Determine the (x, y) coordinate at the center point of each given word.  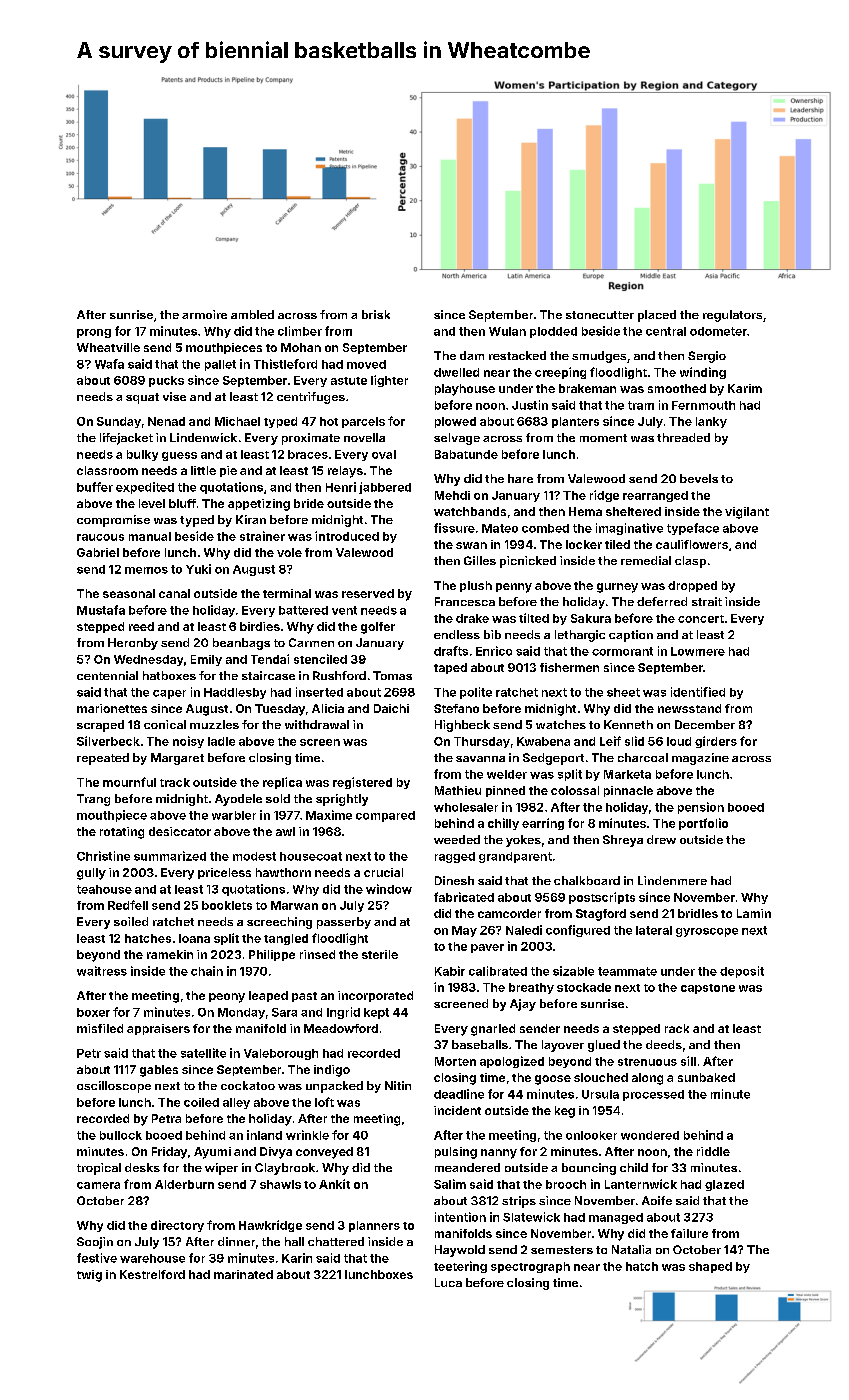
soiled (131, 921)
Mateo (500, 528)
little (203, 470)
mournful (129, 782)
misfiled (100, 1028)
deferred (662, 601)
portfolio (703, 824)
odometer (718, 331)
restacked (517, 355)
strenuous (647, 1062)
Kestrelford (152, 1274)
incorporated (375, 996)
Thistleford (285, 364)
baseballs (480, 1044)
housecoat (311, 856)
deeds (664, 1044)
